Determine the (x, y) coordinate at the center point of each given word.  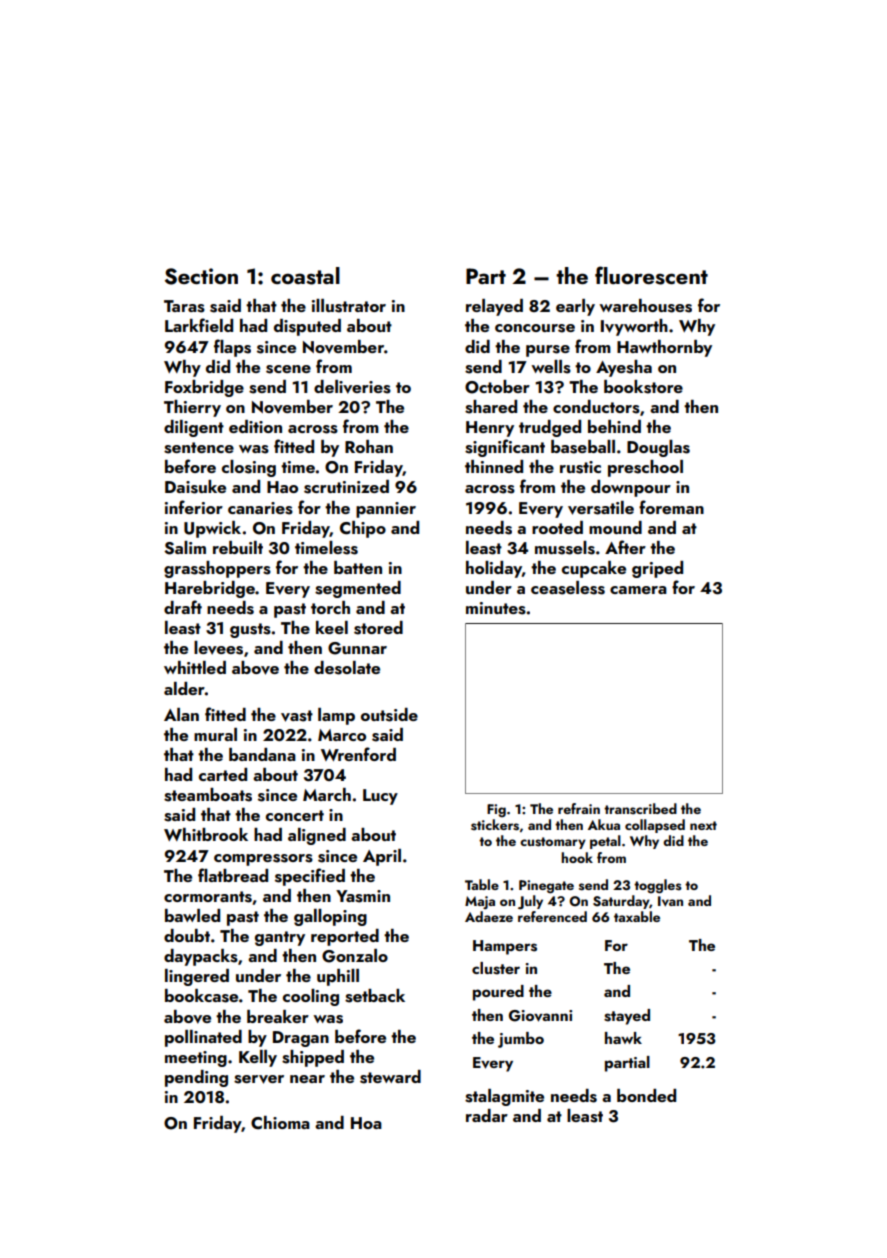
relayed (494, 307)
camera (638, 590)
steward (390, 1077)
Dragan (301, 1039)
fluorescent (651, 275)
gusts (250, 630)
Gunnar (357, 648)
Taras (184, 306)
